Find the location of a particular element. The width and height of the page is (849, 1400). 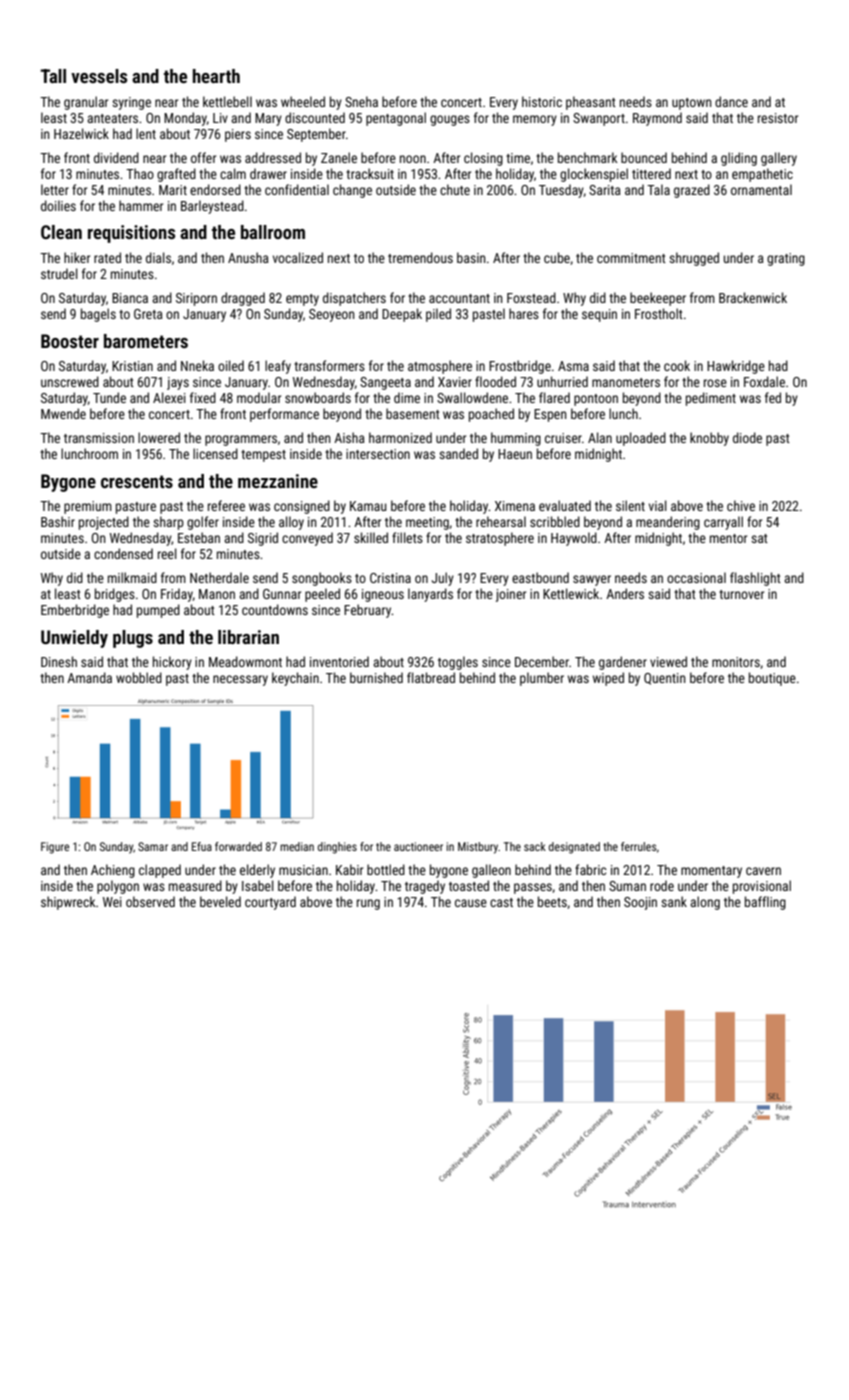

Booster is located at coordinates (70, 341).
